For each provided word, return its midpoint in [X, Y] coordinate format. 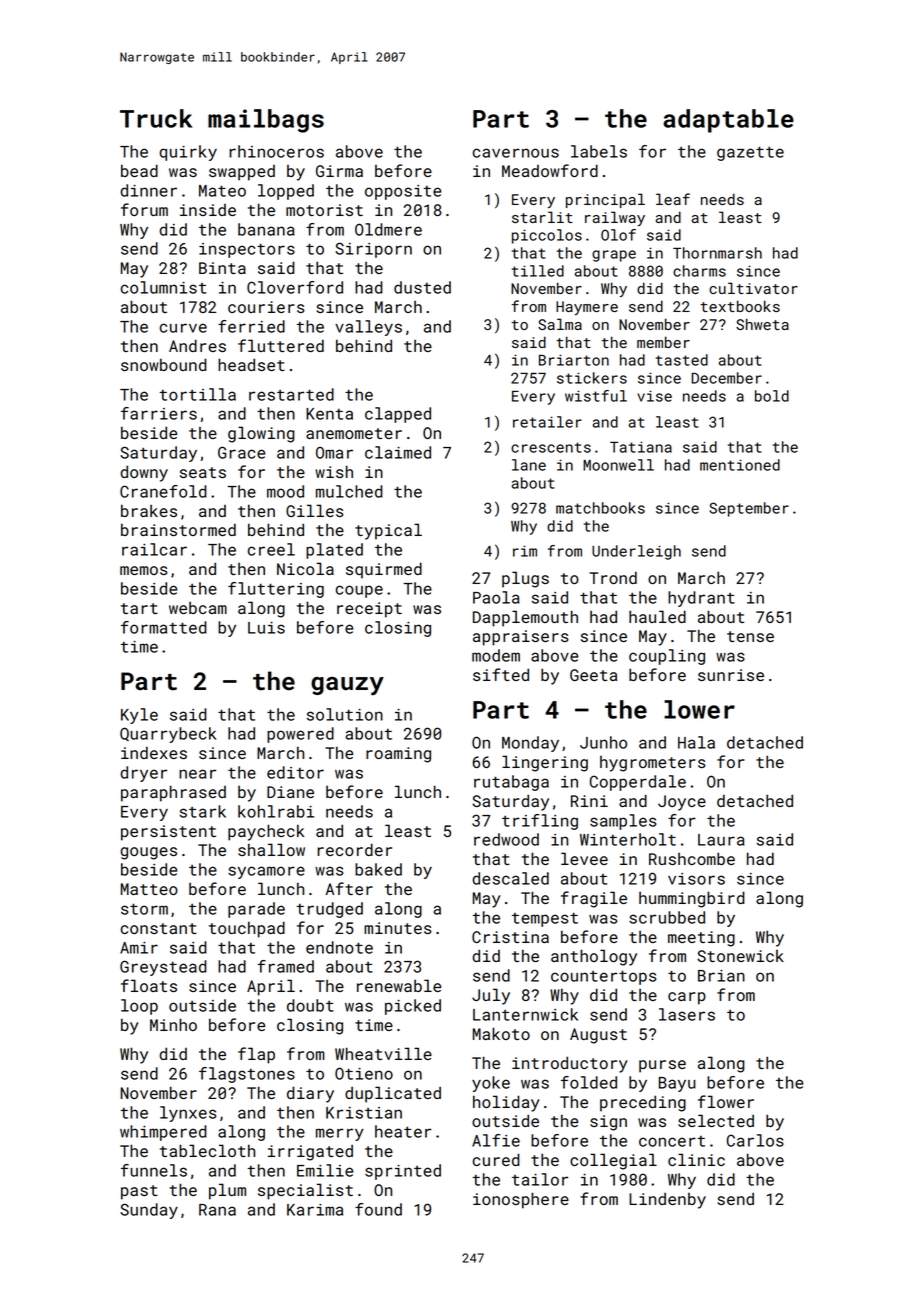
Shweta [762, 324]
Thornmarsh [717, 253]
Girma [339, 171]
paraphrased [173, 793]
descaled [510, 878]
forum [144, 209]
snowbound [164, 364]
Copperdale [638, 783]
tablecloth [207, 1150]
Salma [560, 324]
